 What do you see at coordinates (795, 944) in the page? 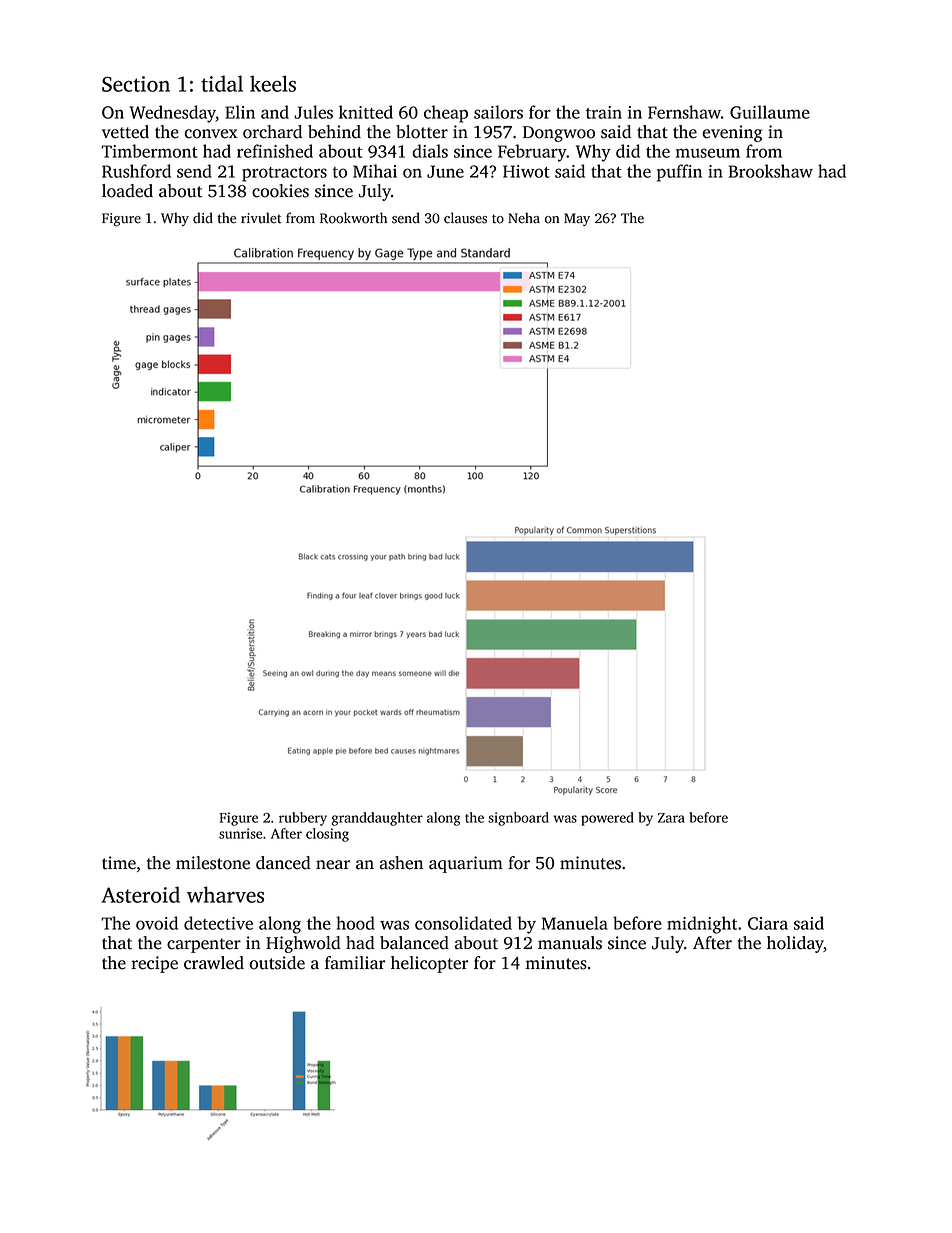
I see `holiday` at bounding box center [795, 944].
